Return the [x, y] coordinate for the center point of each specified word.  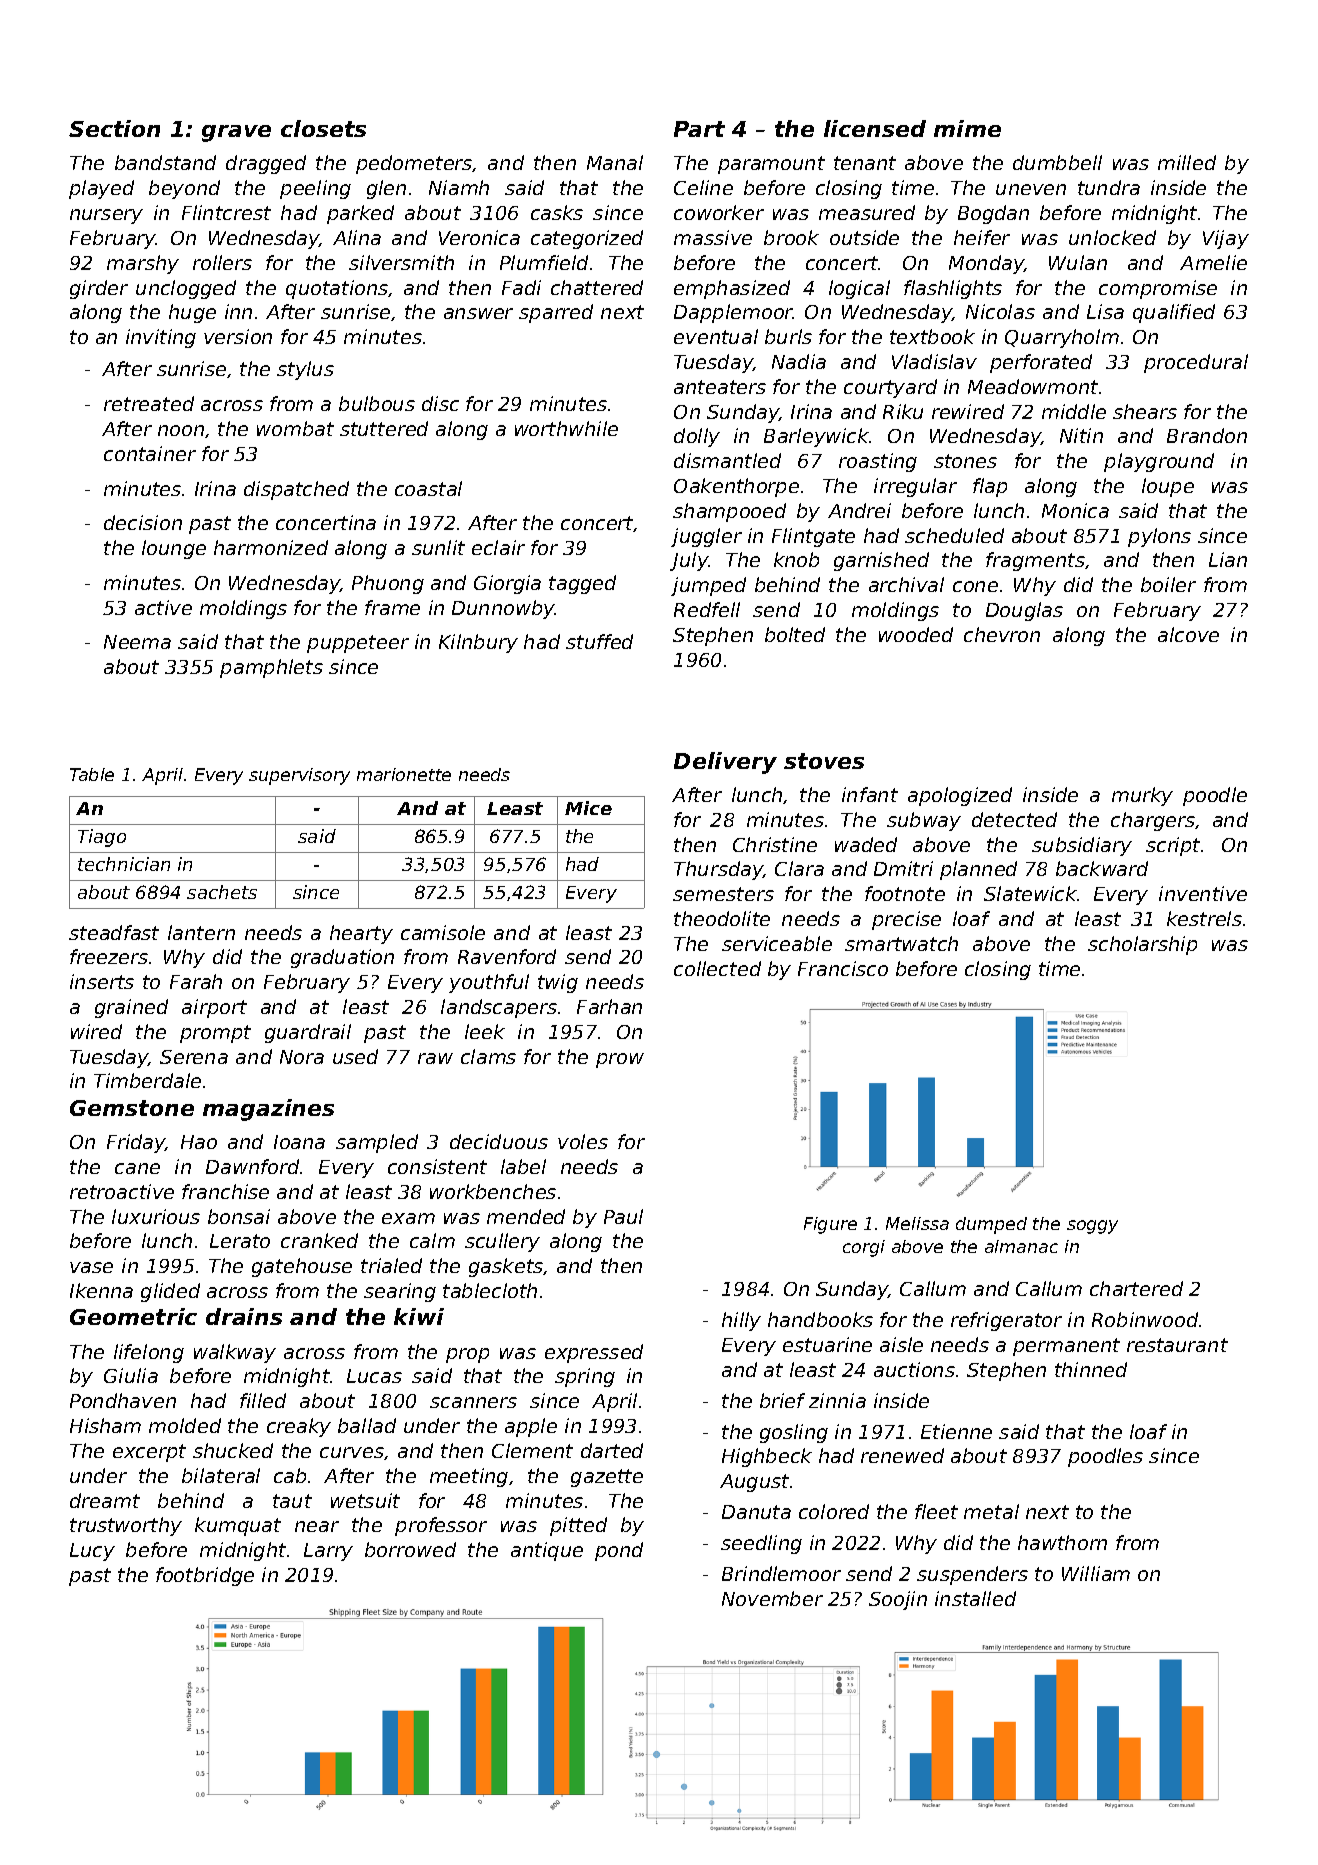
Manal [615, 162]
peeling [315, 189]
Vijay [1226, 239]
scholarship [1142, 945]
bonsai [239, 1216]
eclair [498, 547]
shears [1145, 411]
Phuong [388, 584]
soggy [1092, 1227]
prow [620, 1060]
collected [717, 968]
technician [124, 864]
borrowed [410, 1549]
